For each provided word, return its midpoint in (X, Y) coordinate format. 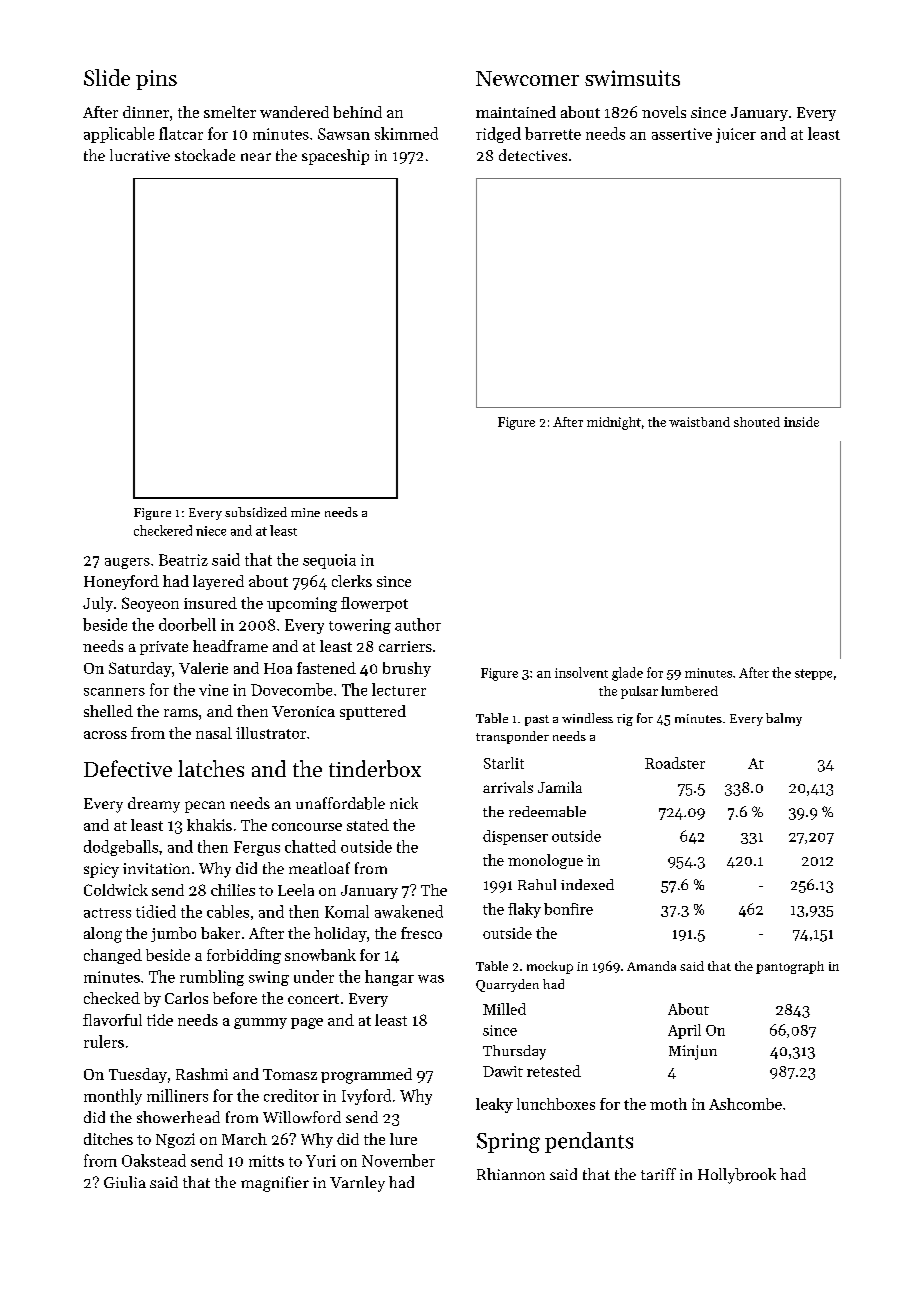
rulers (104, 1041)
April (684, 1031)
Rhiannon (511, 1174)
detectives (533, 155)
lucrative (140, 155)
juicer (736, 135)
